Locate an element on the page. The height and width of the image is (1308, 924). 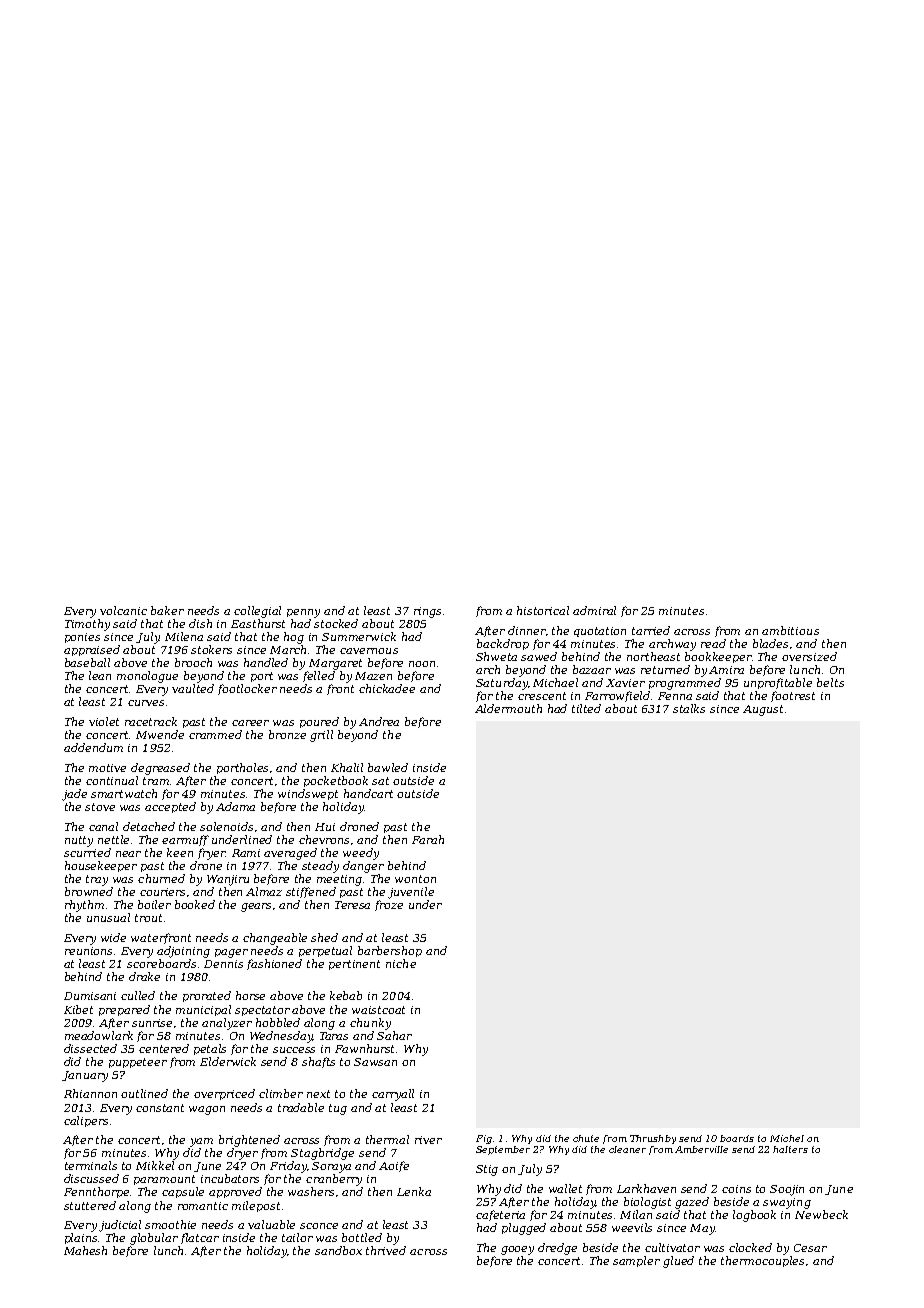
brooch is located at coordinates (193, 662).
